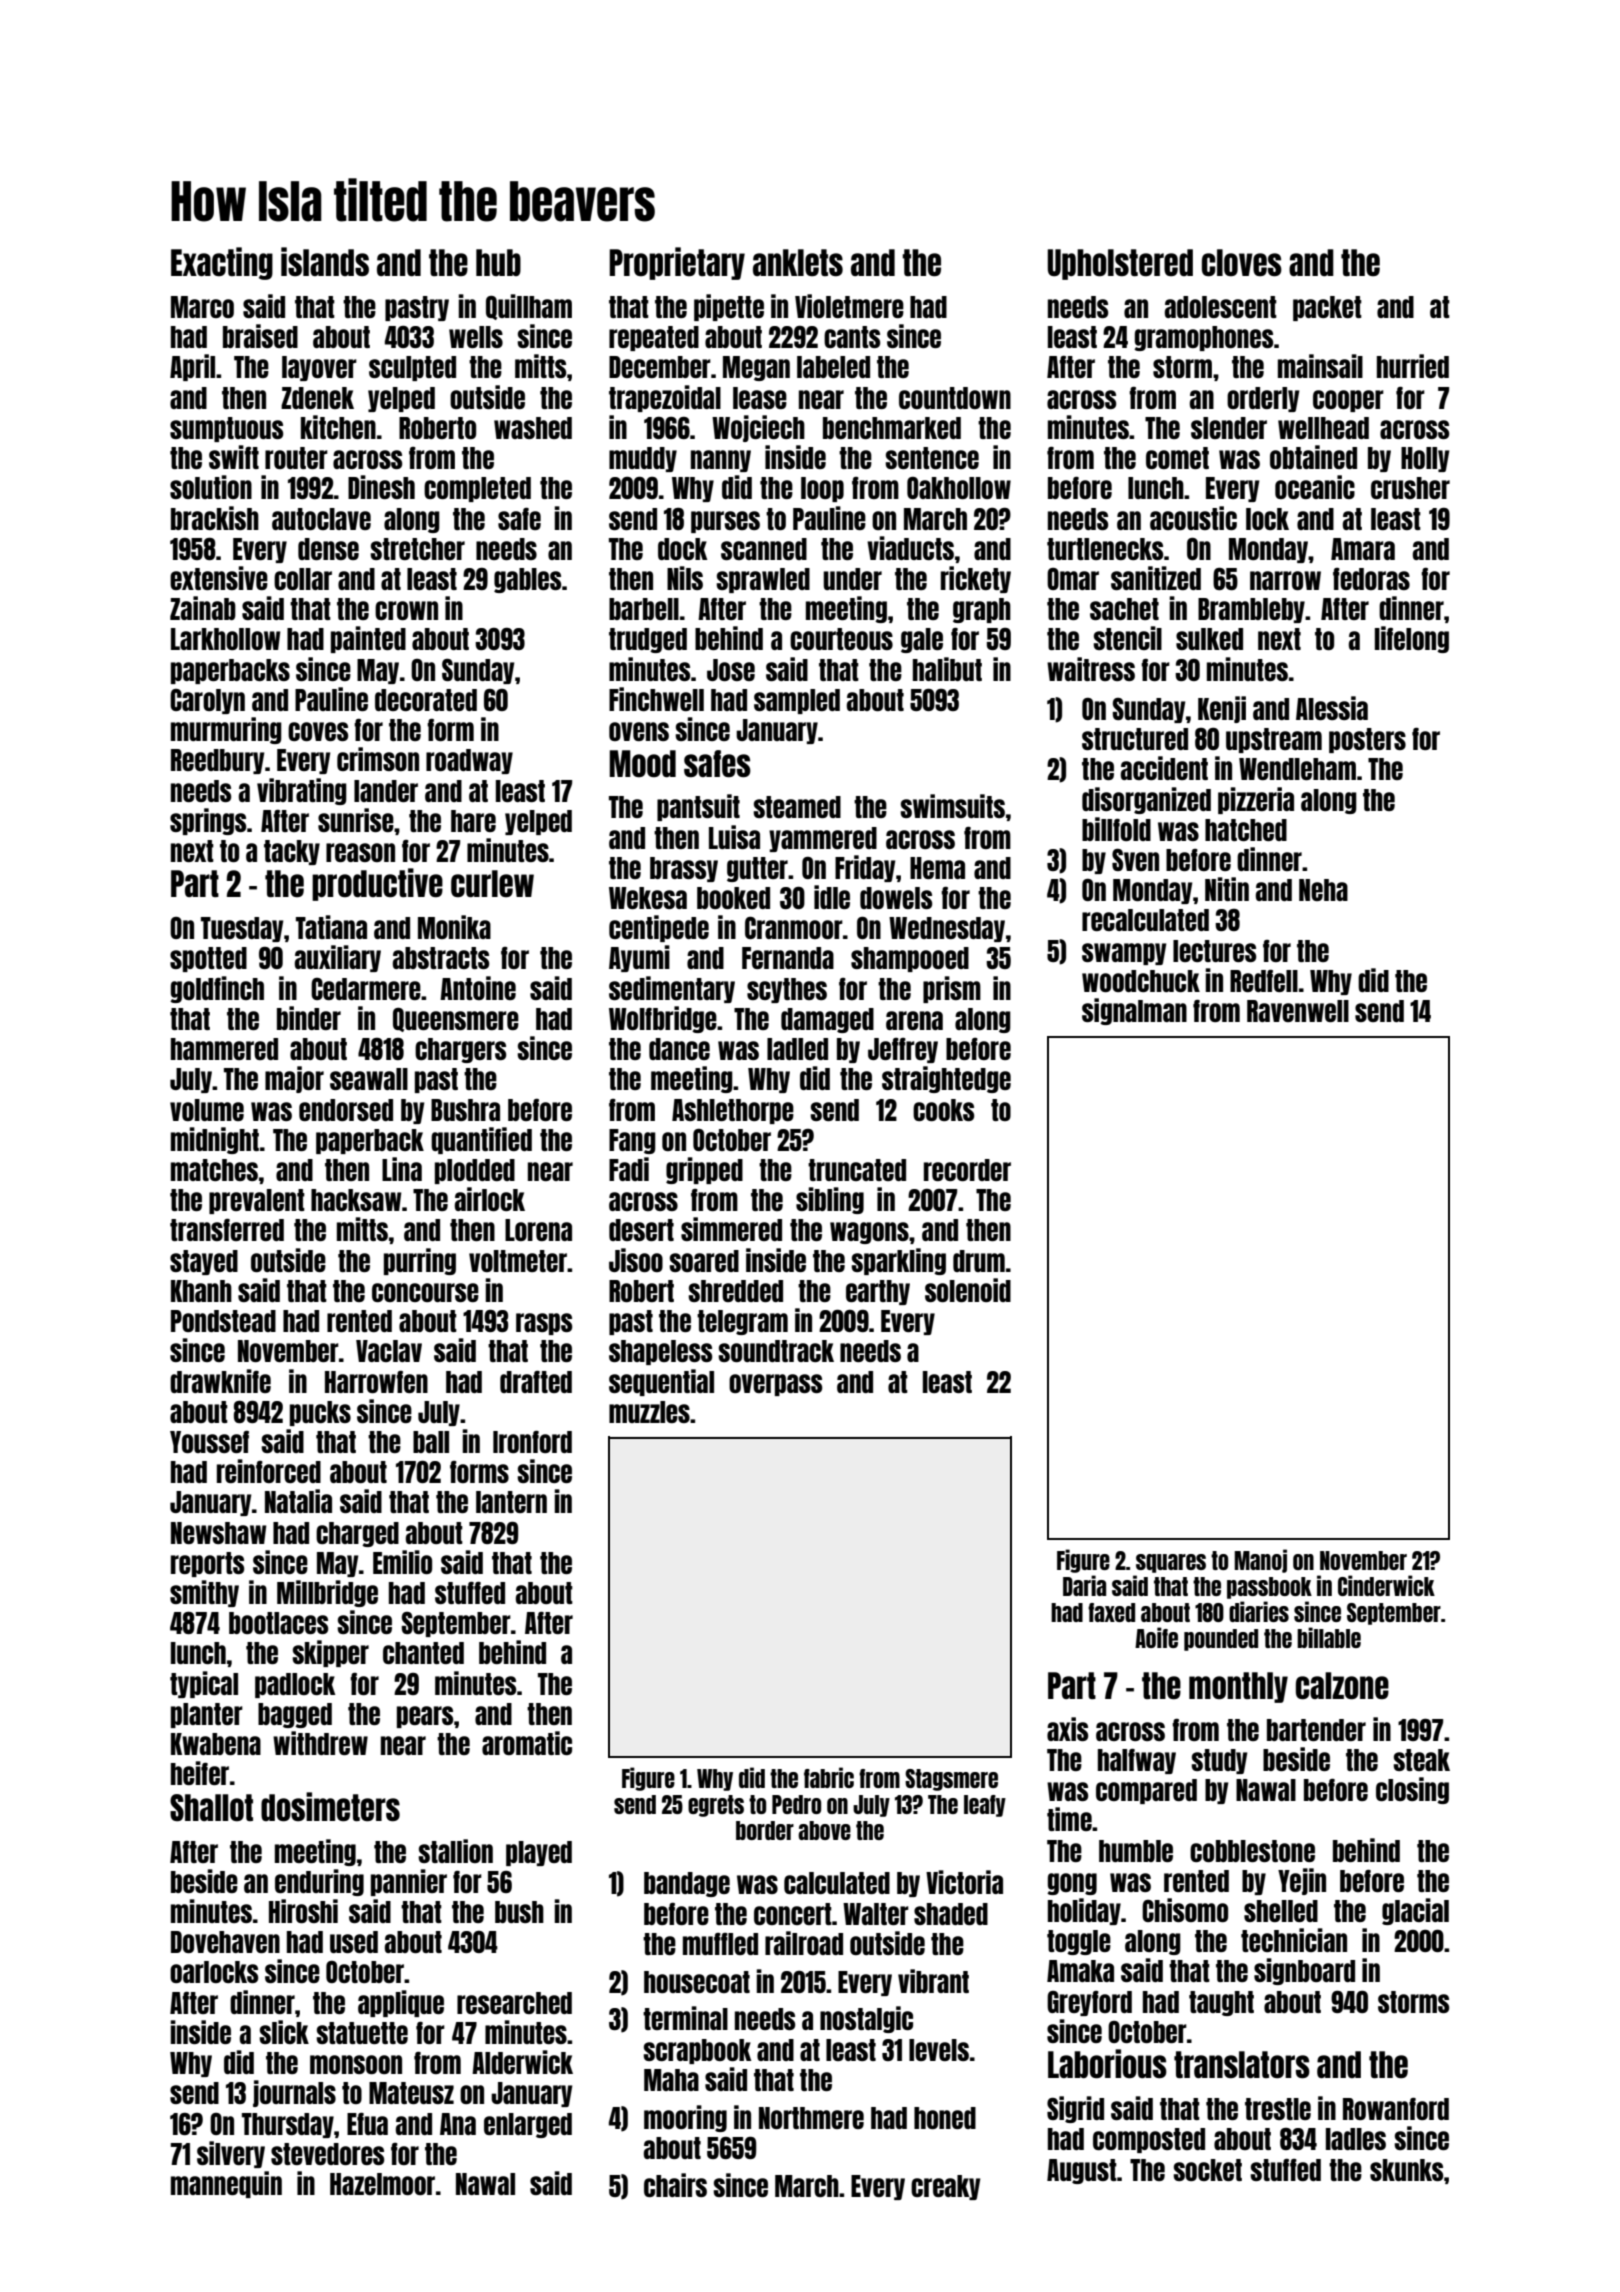  I want to click on Neha, so click(1323, 890).
